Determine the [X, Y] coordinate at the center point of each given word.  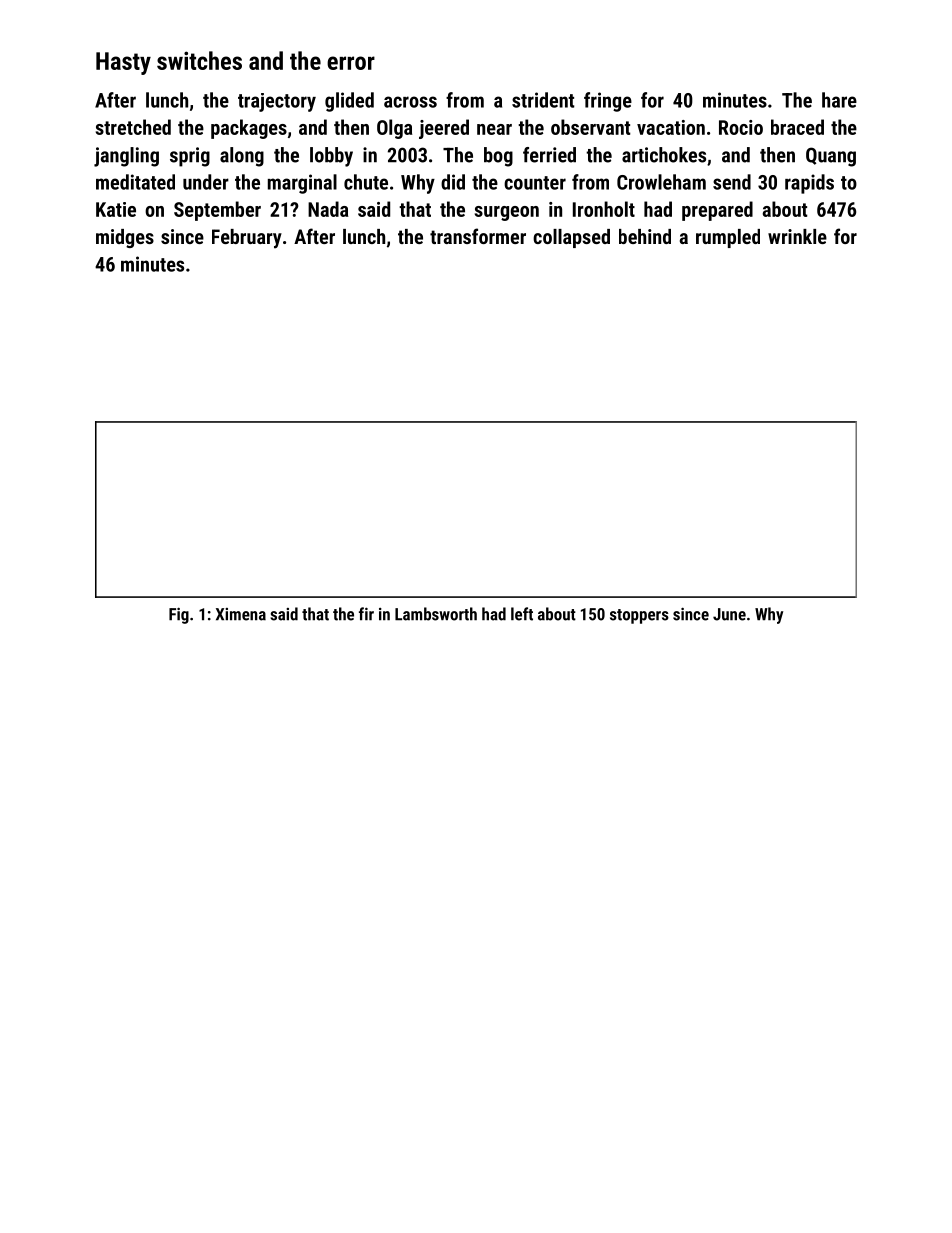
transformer [478, 236]
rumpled [728, 238]
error [351, 63]
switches [199, 60]
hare [839, 100]
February [247, 239]
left [522, 614]
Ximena [241, 614]
